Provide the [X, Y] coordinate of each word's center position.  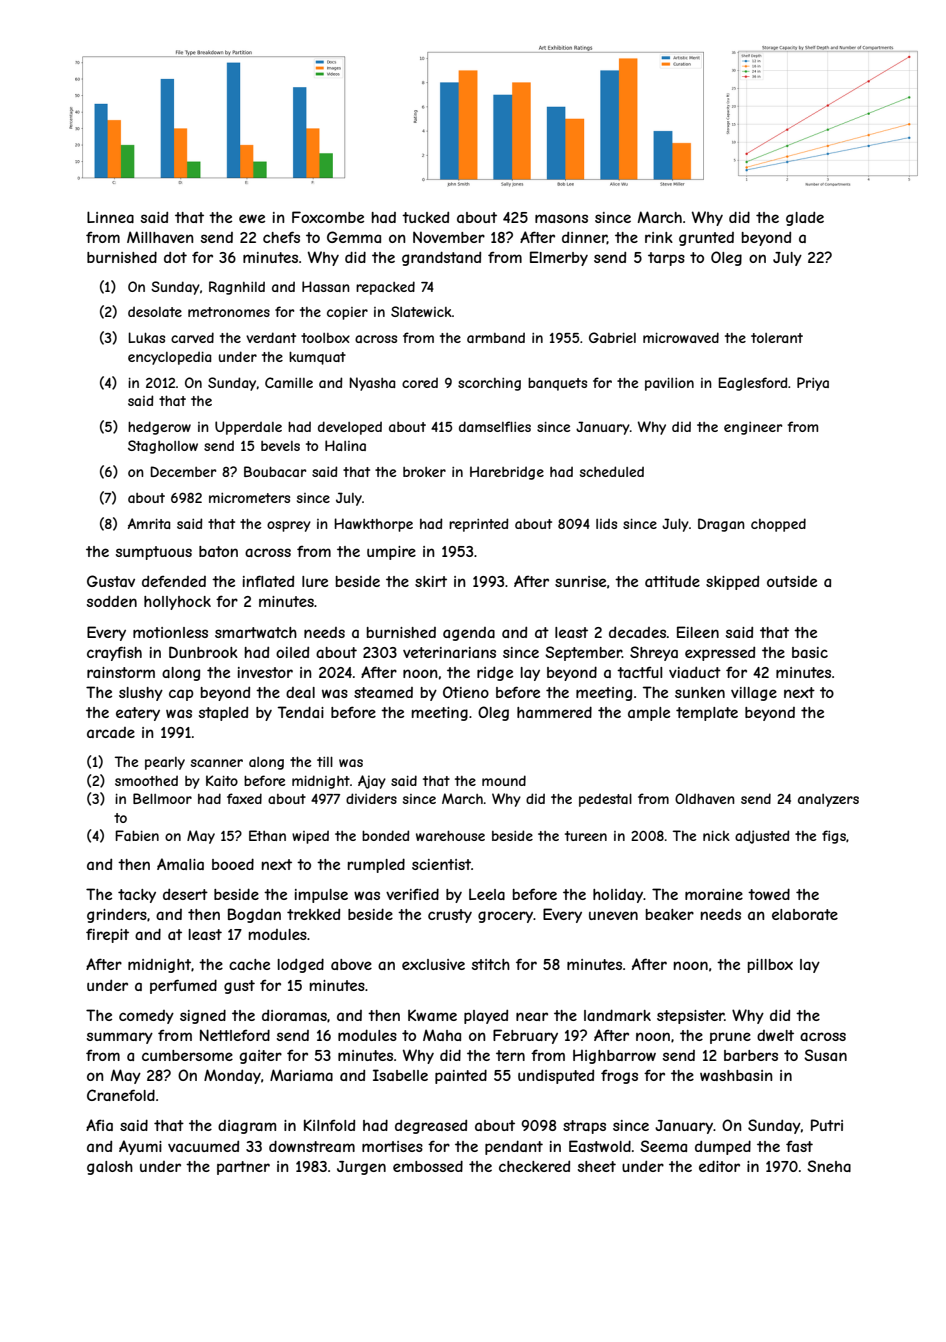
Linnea [110, 217]
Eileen [698, 632]
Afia [99, 1125]
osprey [289, 526]
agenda [469, 634]
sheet [597, 1166]
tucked [425, 217]
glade [805, 219]
